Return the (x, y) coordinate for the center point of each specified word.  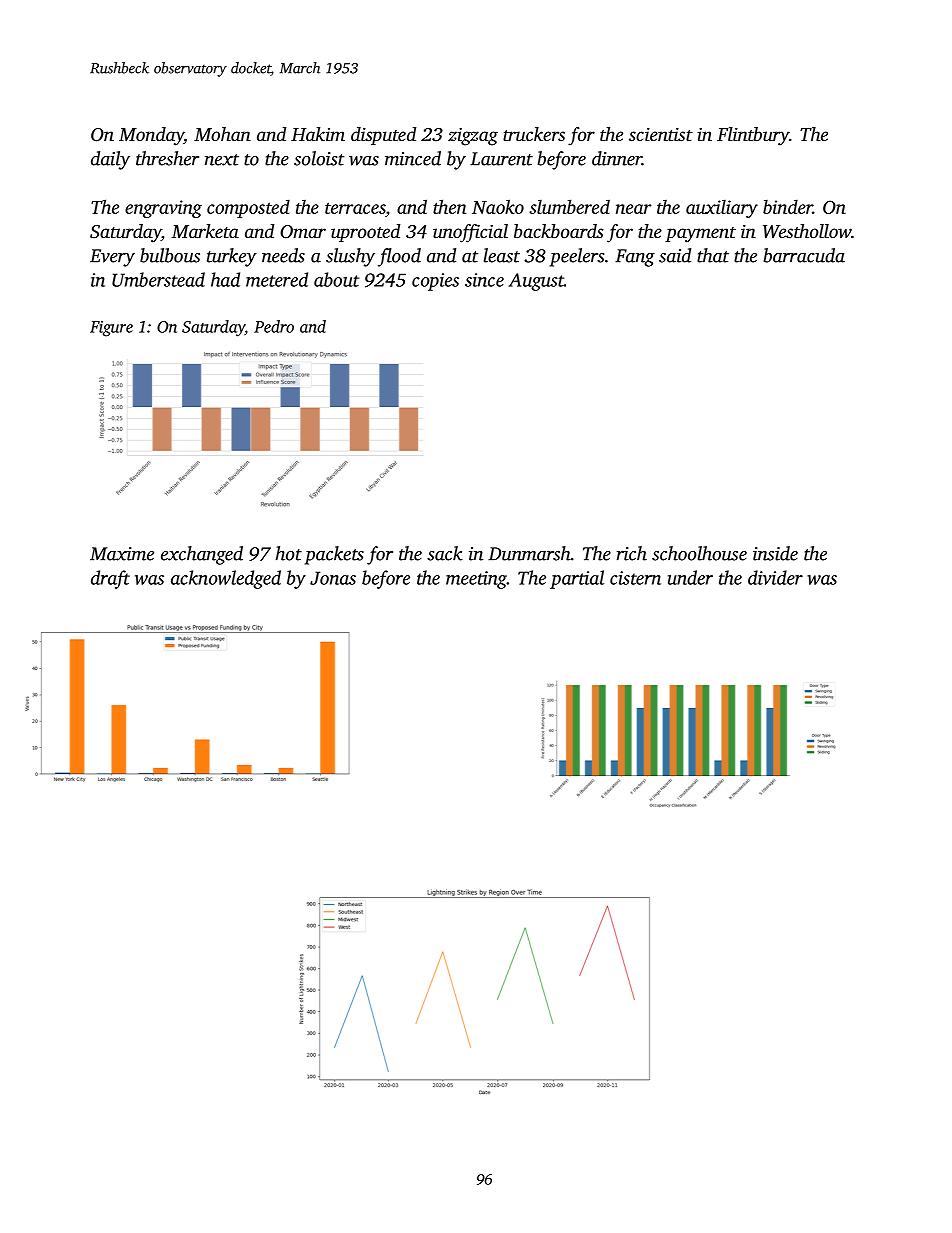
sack (445, 553)
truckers (534, 134)
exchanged (202, 555)
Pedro (274, 326)
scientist (661, 134)
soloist (319, 158)
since (484, 280)
